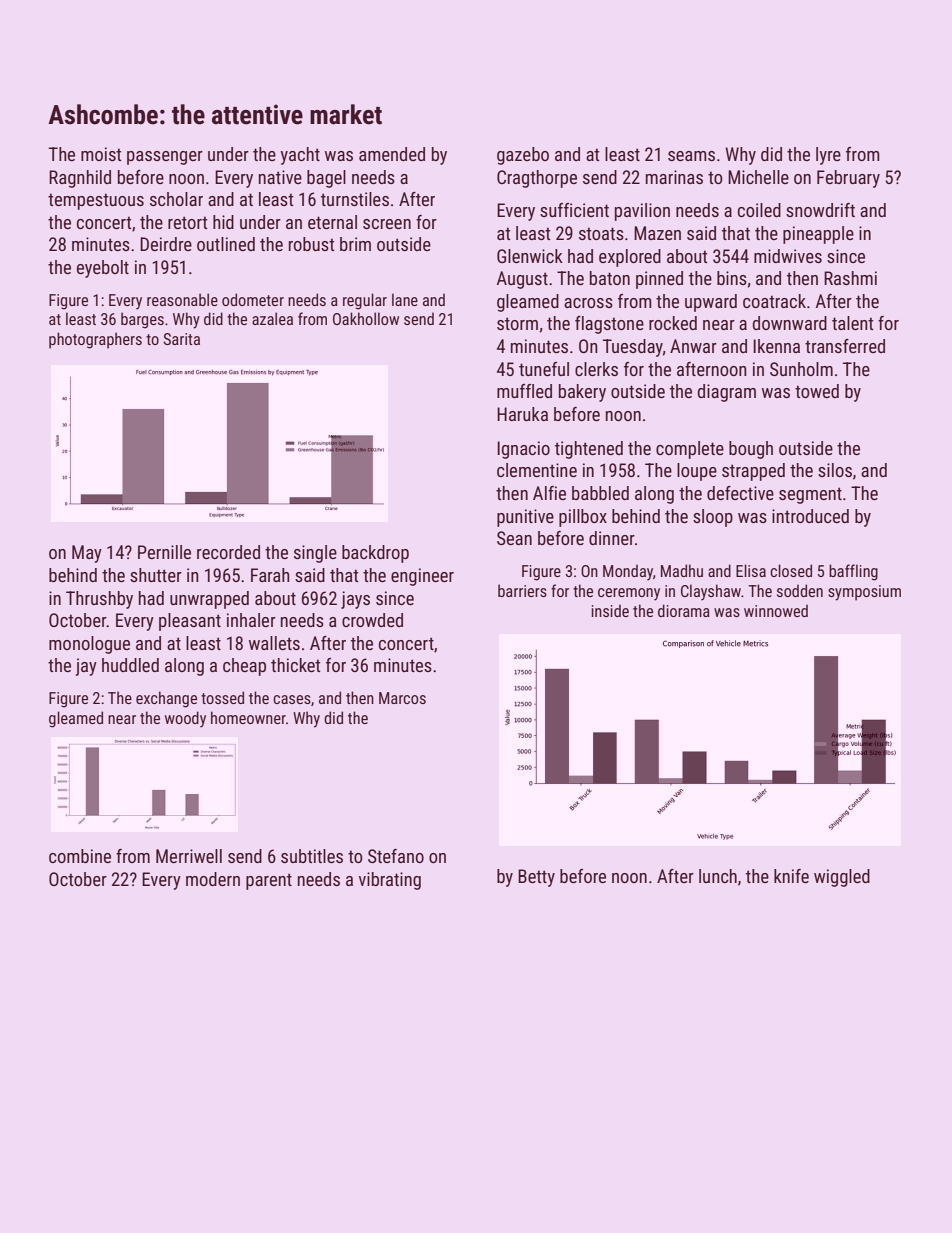 The height and width of the screenshot is (1233, 952). Describe the element at coordinates (176, 199) in the screenshot. I see `scholar` at that location.
